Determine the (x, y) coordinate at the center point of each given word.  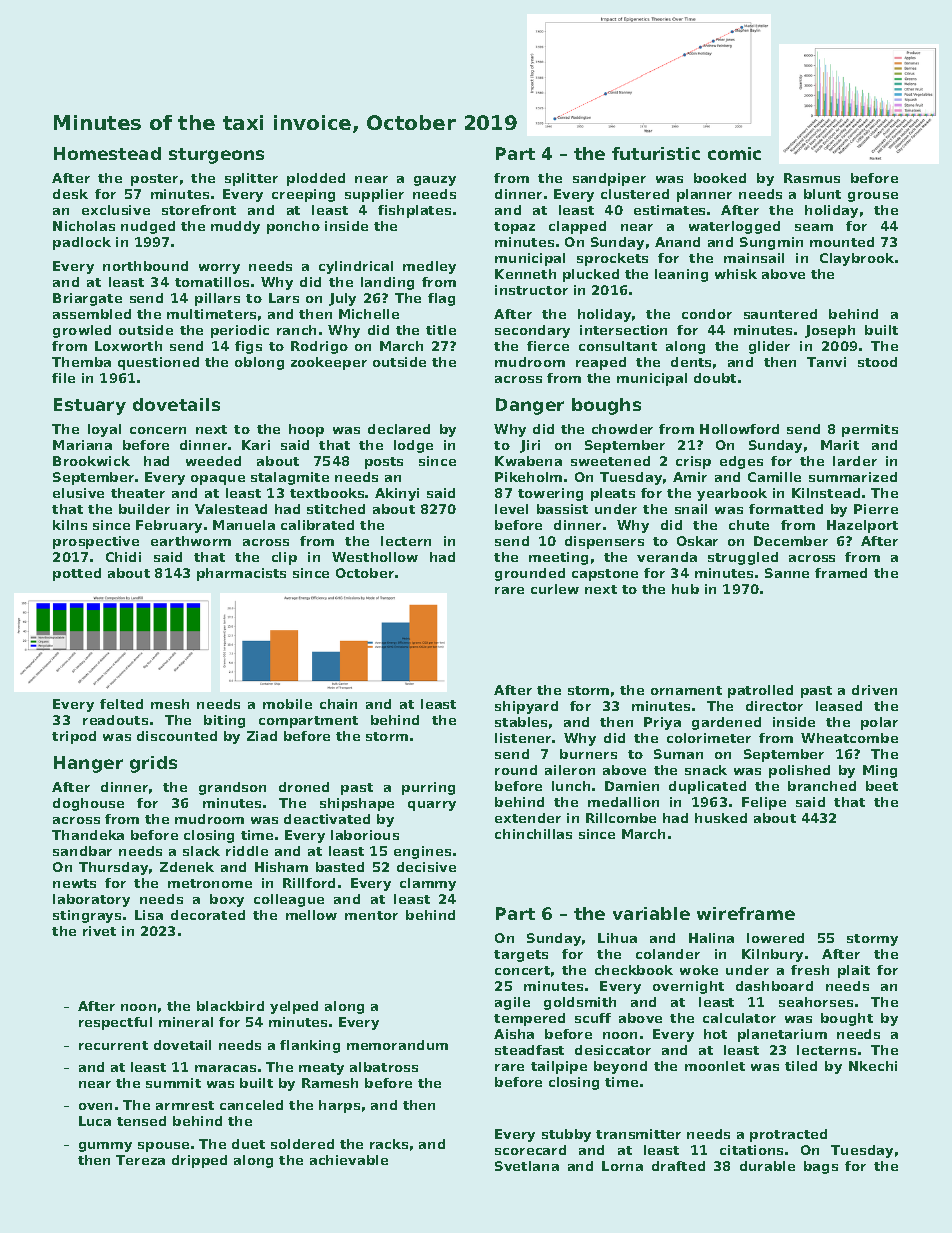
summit (173, 1083)
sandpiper (609, 179)
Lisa (149, 915)
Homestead (107, 153)
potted (77, 574)
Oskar (697, 541)
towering (550, 494)
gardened (726, 723)
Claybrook (857, 259)
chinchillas (533, 834)
